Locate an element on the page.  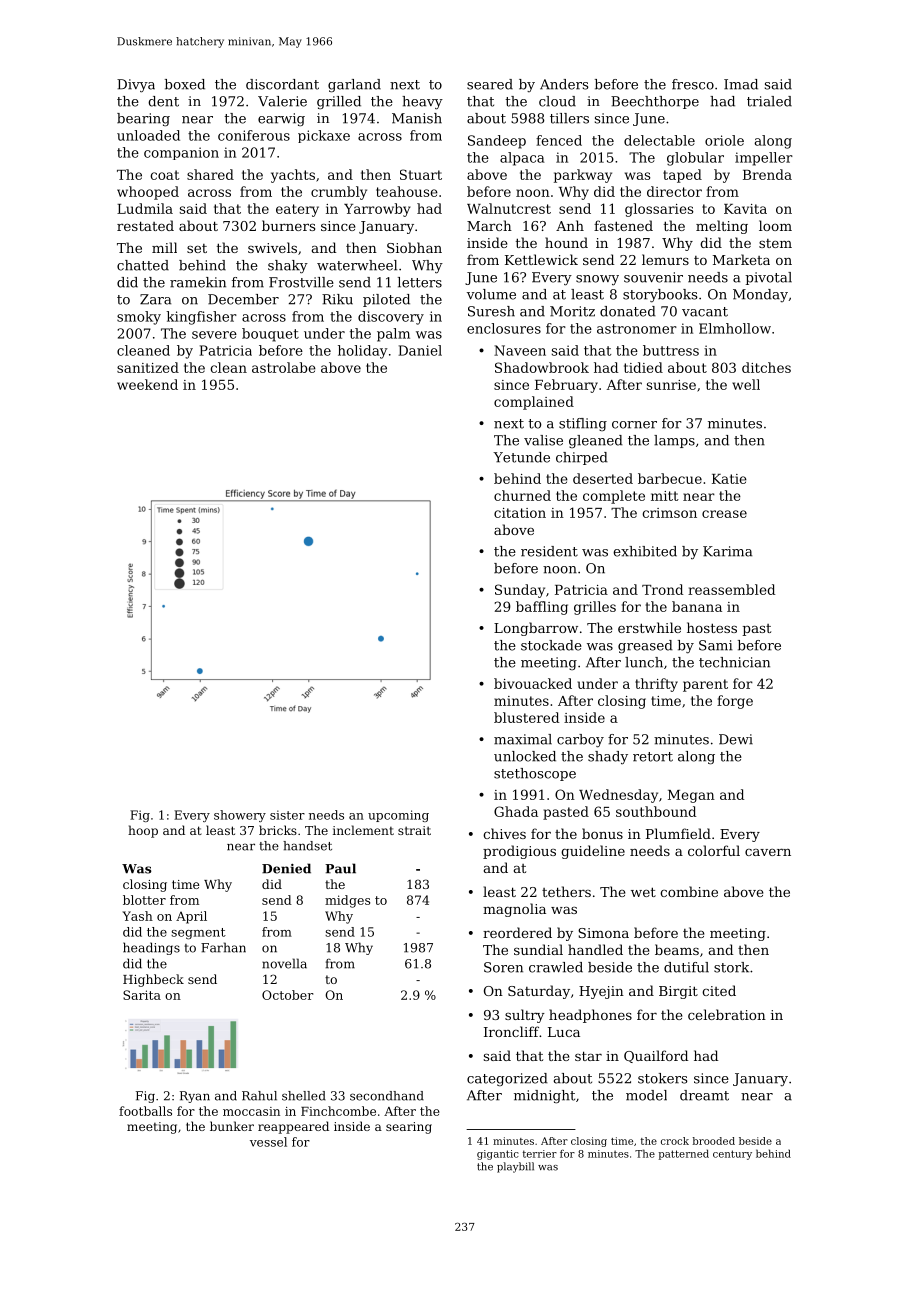
yachts is located at coordinates (293, 176).
